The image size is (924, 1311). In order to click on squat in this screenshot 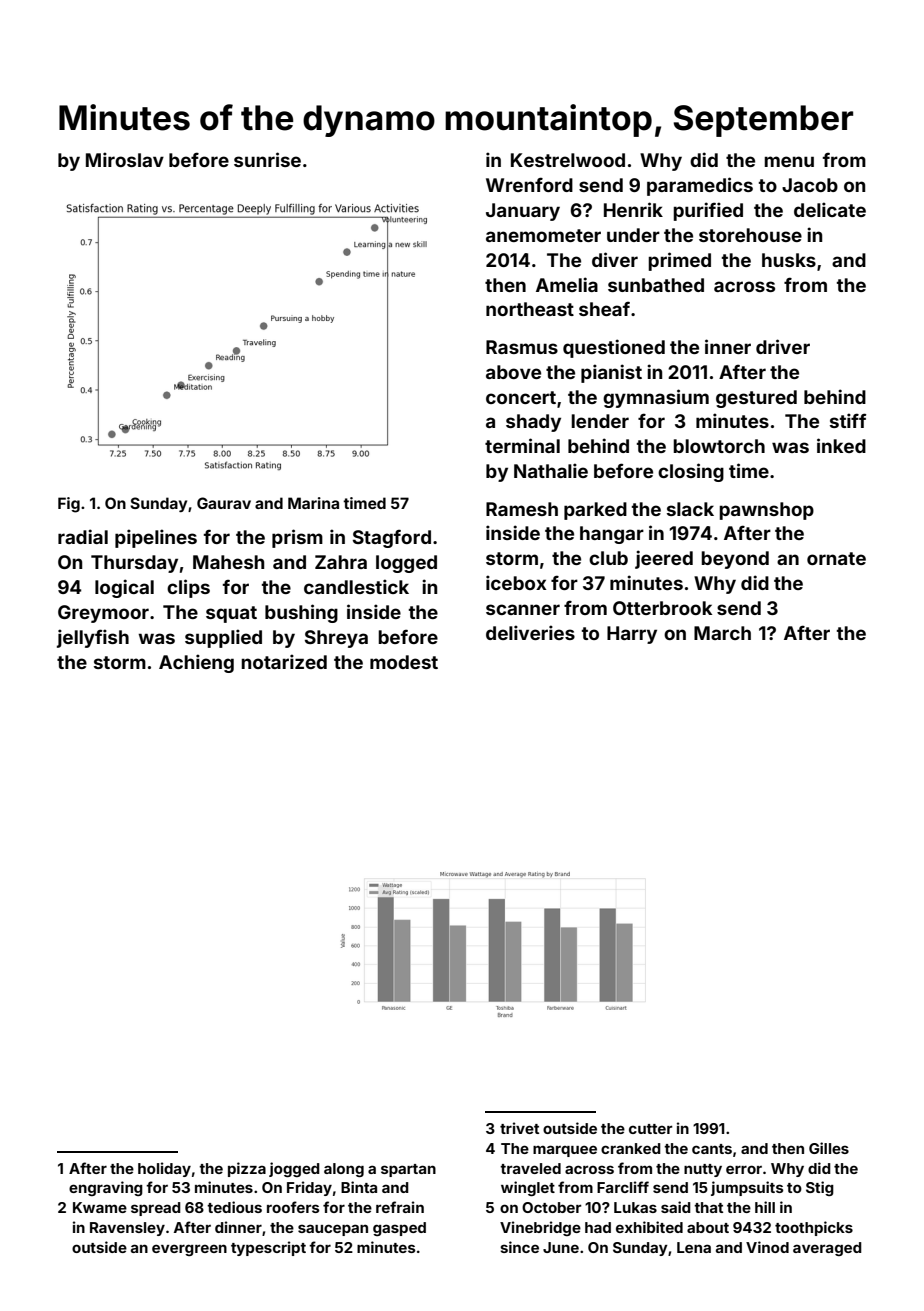, I will do `click(231, 614)`.
